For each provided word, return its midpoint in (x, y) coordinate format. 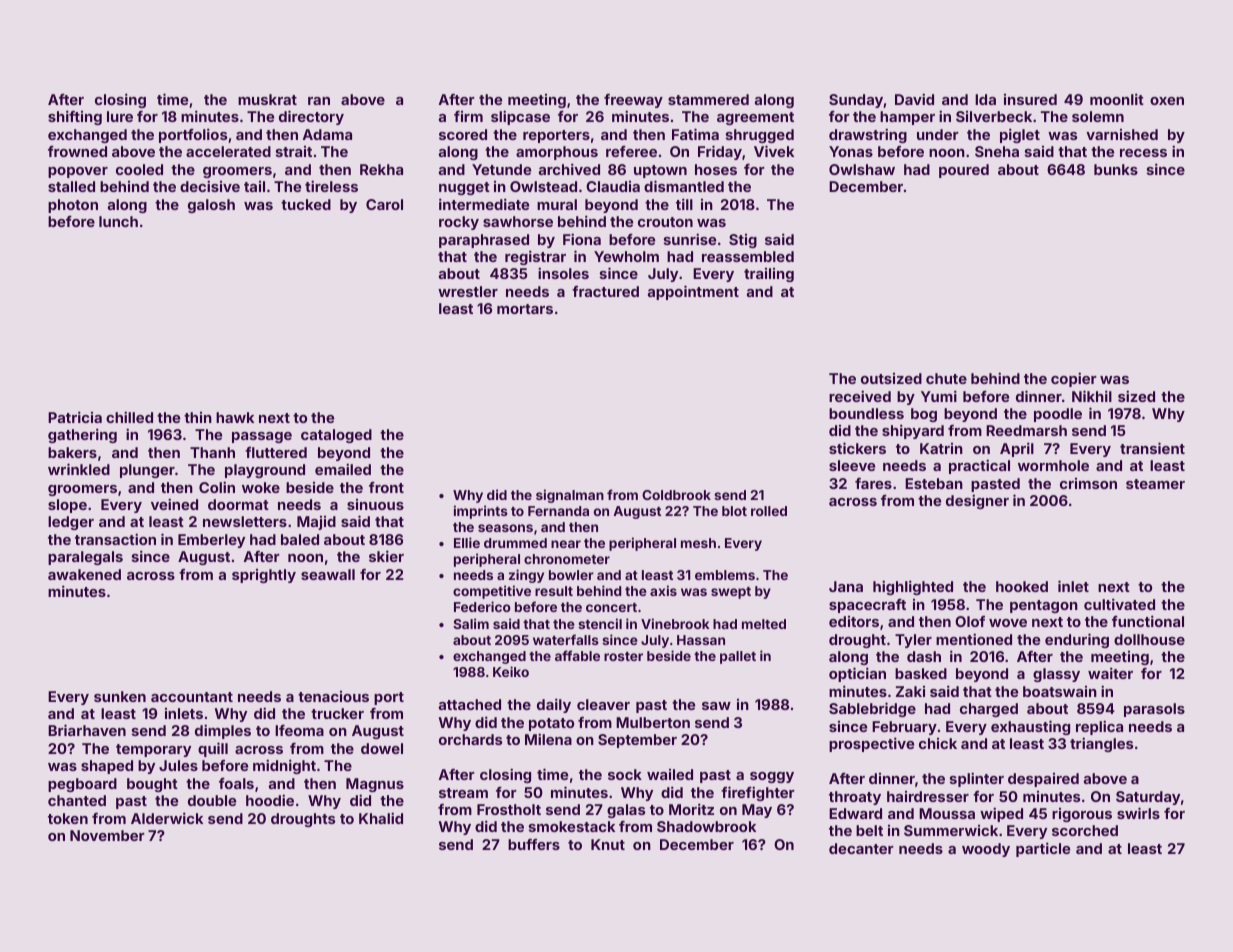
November (107, 835)
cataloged (336, 436)
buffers (534, 844)
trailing (769, 275)
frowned (77, 151)
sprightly (264, 576)
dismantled (684, 186)
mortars (525, 309)
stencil (600, 623)
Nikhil (1092, 396)
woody (986, 850)
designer (977, 501)
